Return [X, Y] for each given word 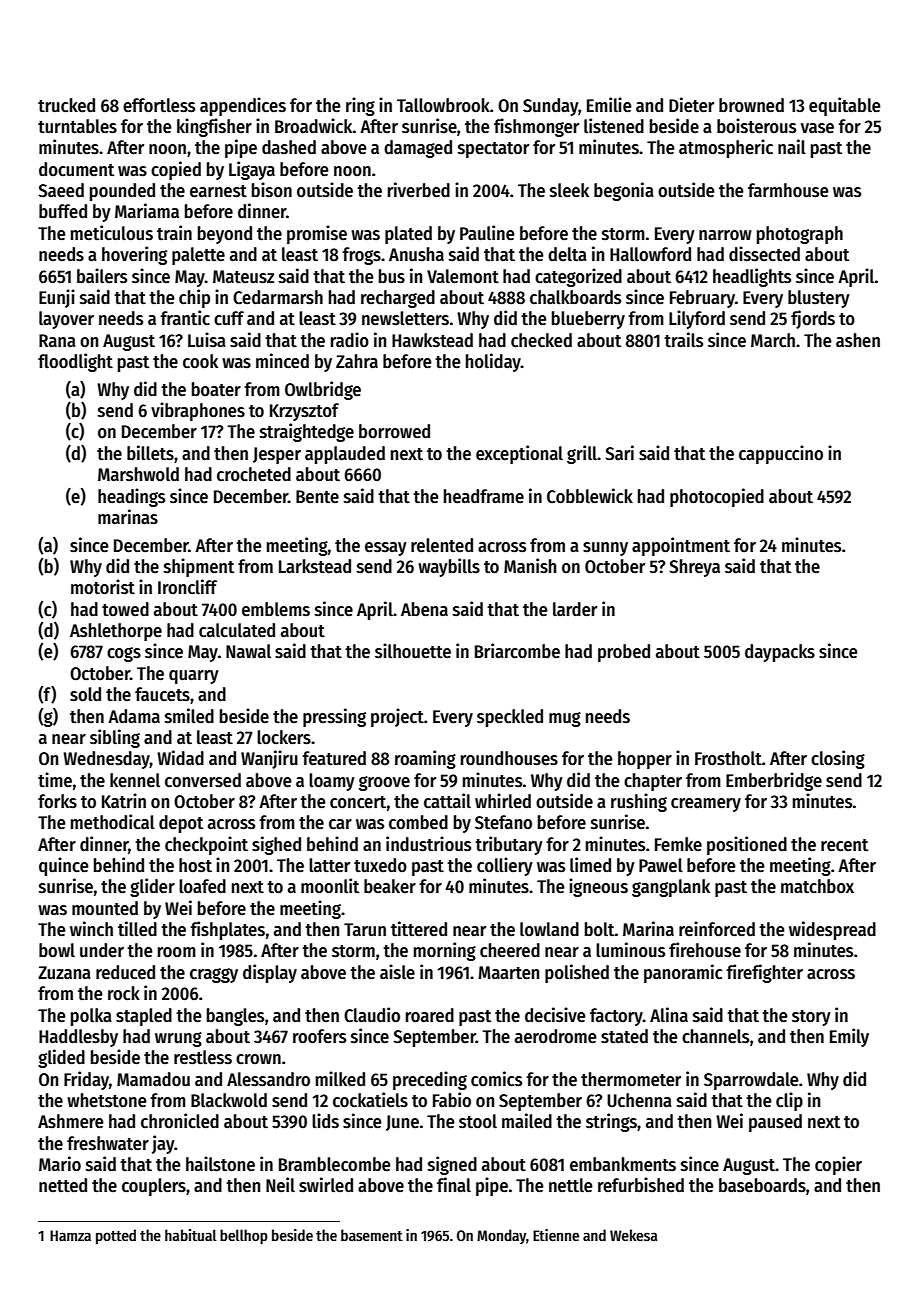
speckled [510, 718]
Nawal [248, 651]
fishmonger [536, 127]
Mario [60, 1164]
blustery [819, 299]
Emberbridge [774, 781]
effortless [159, 105]
